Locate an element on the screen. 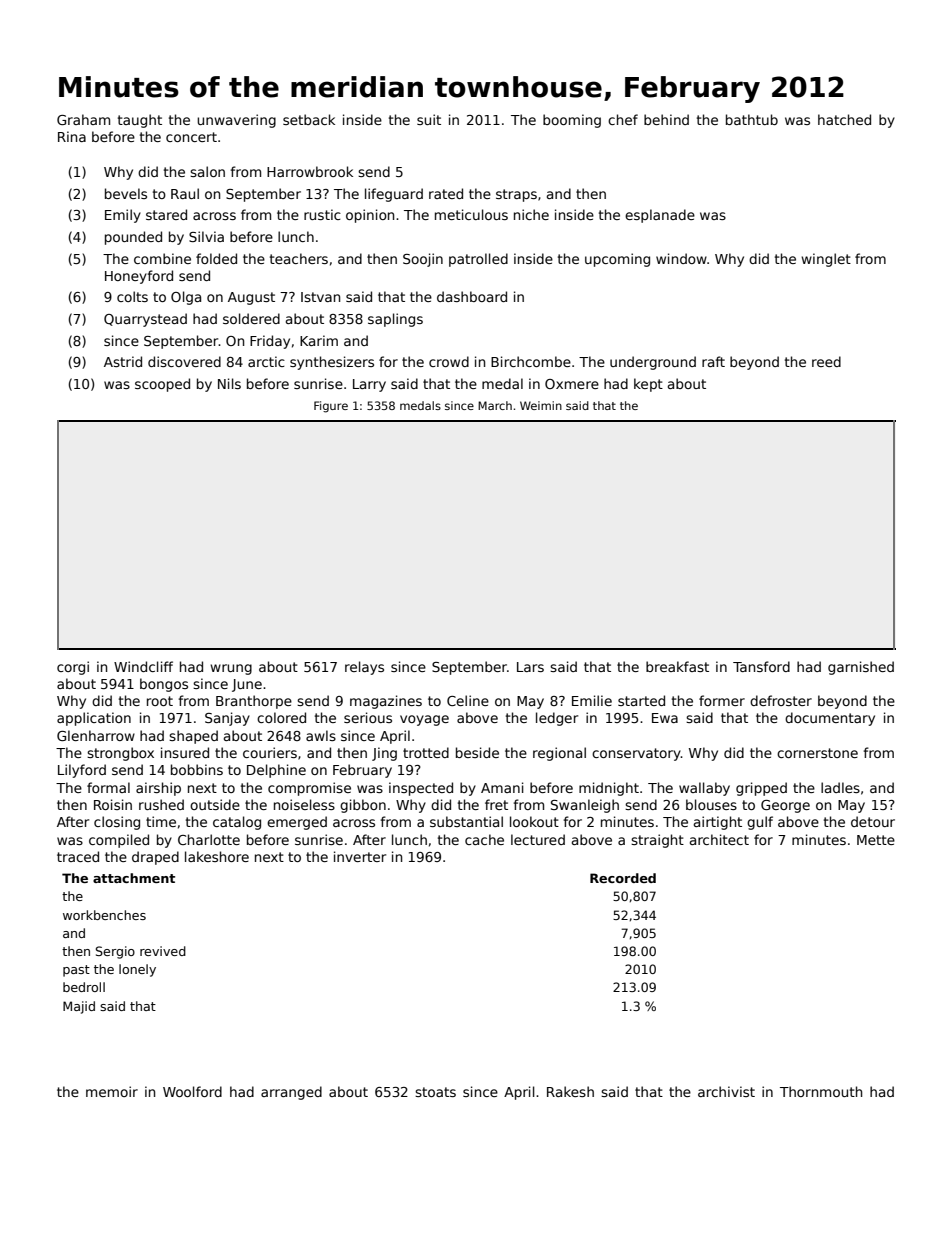  behind is located at coordinates (666, 119).
